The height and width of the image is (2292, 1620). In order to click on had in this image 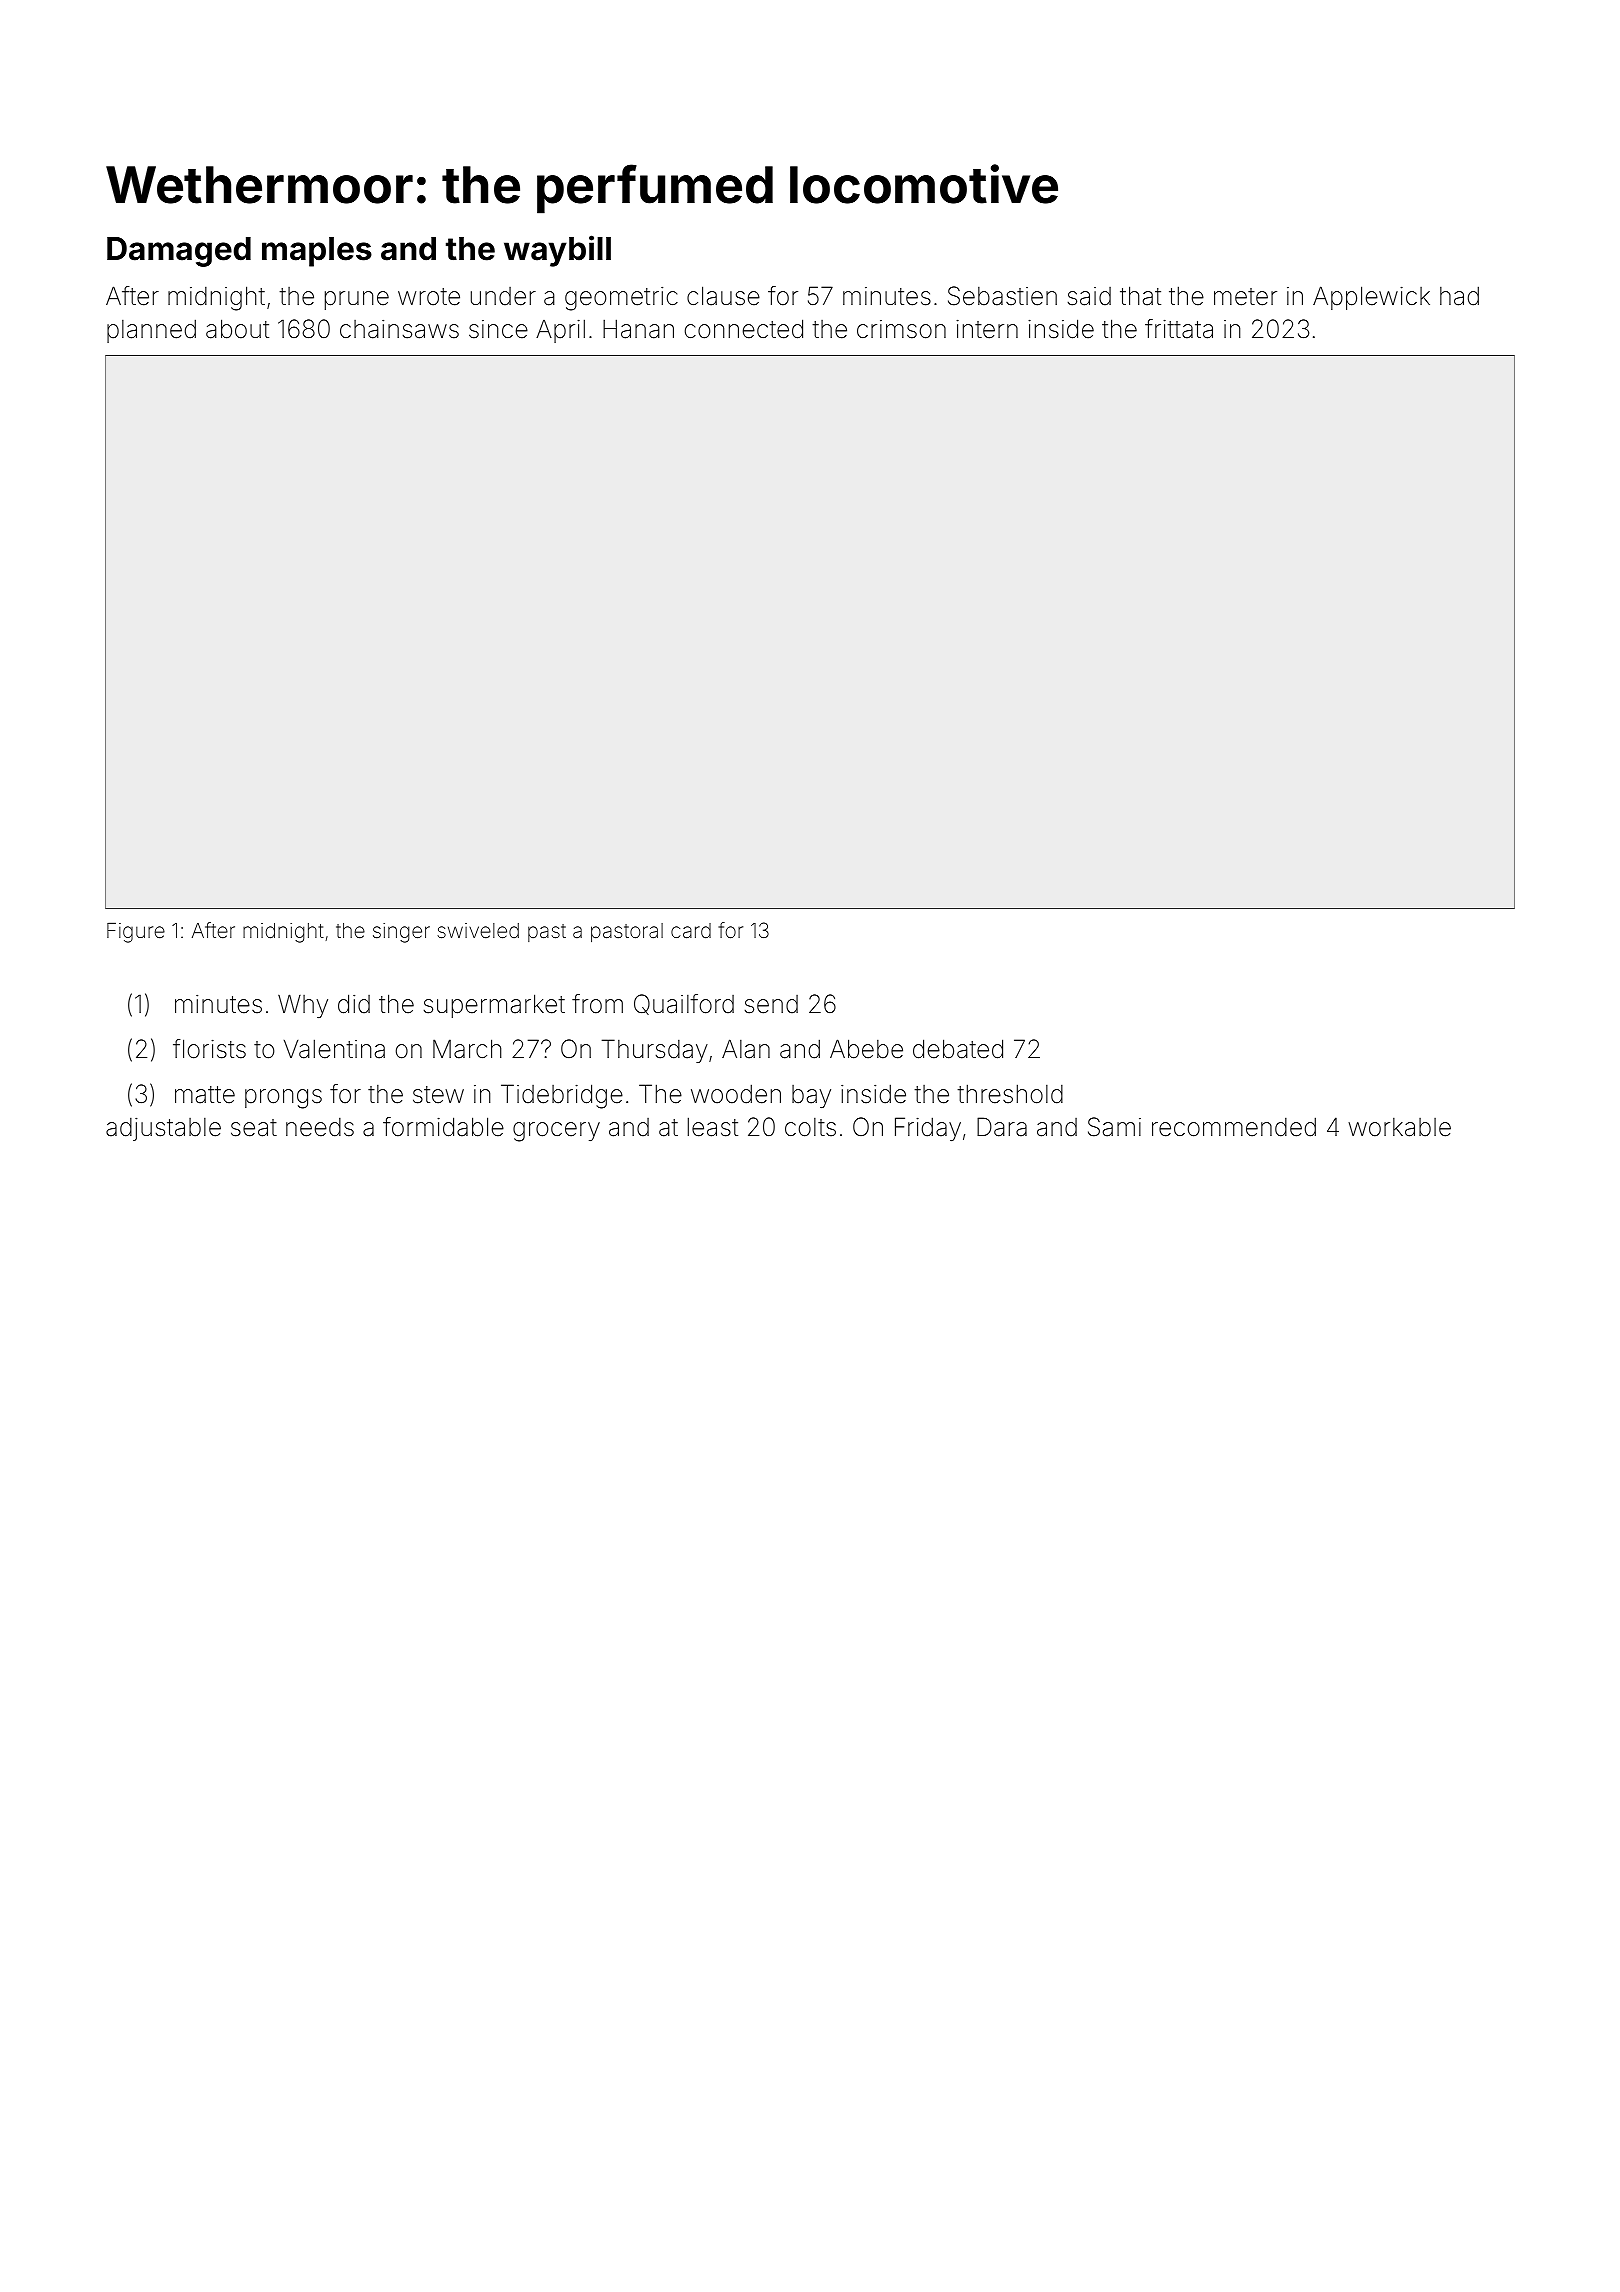, I will do `click(1459, 296)`.
